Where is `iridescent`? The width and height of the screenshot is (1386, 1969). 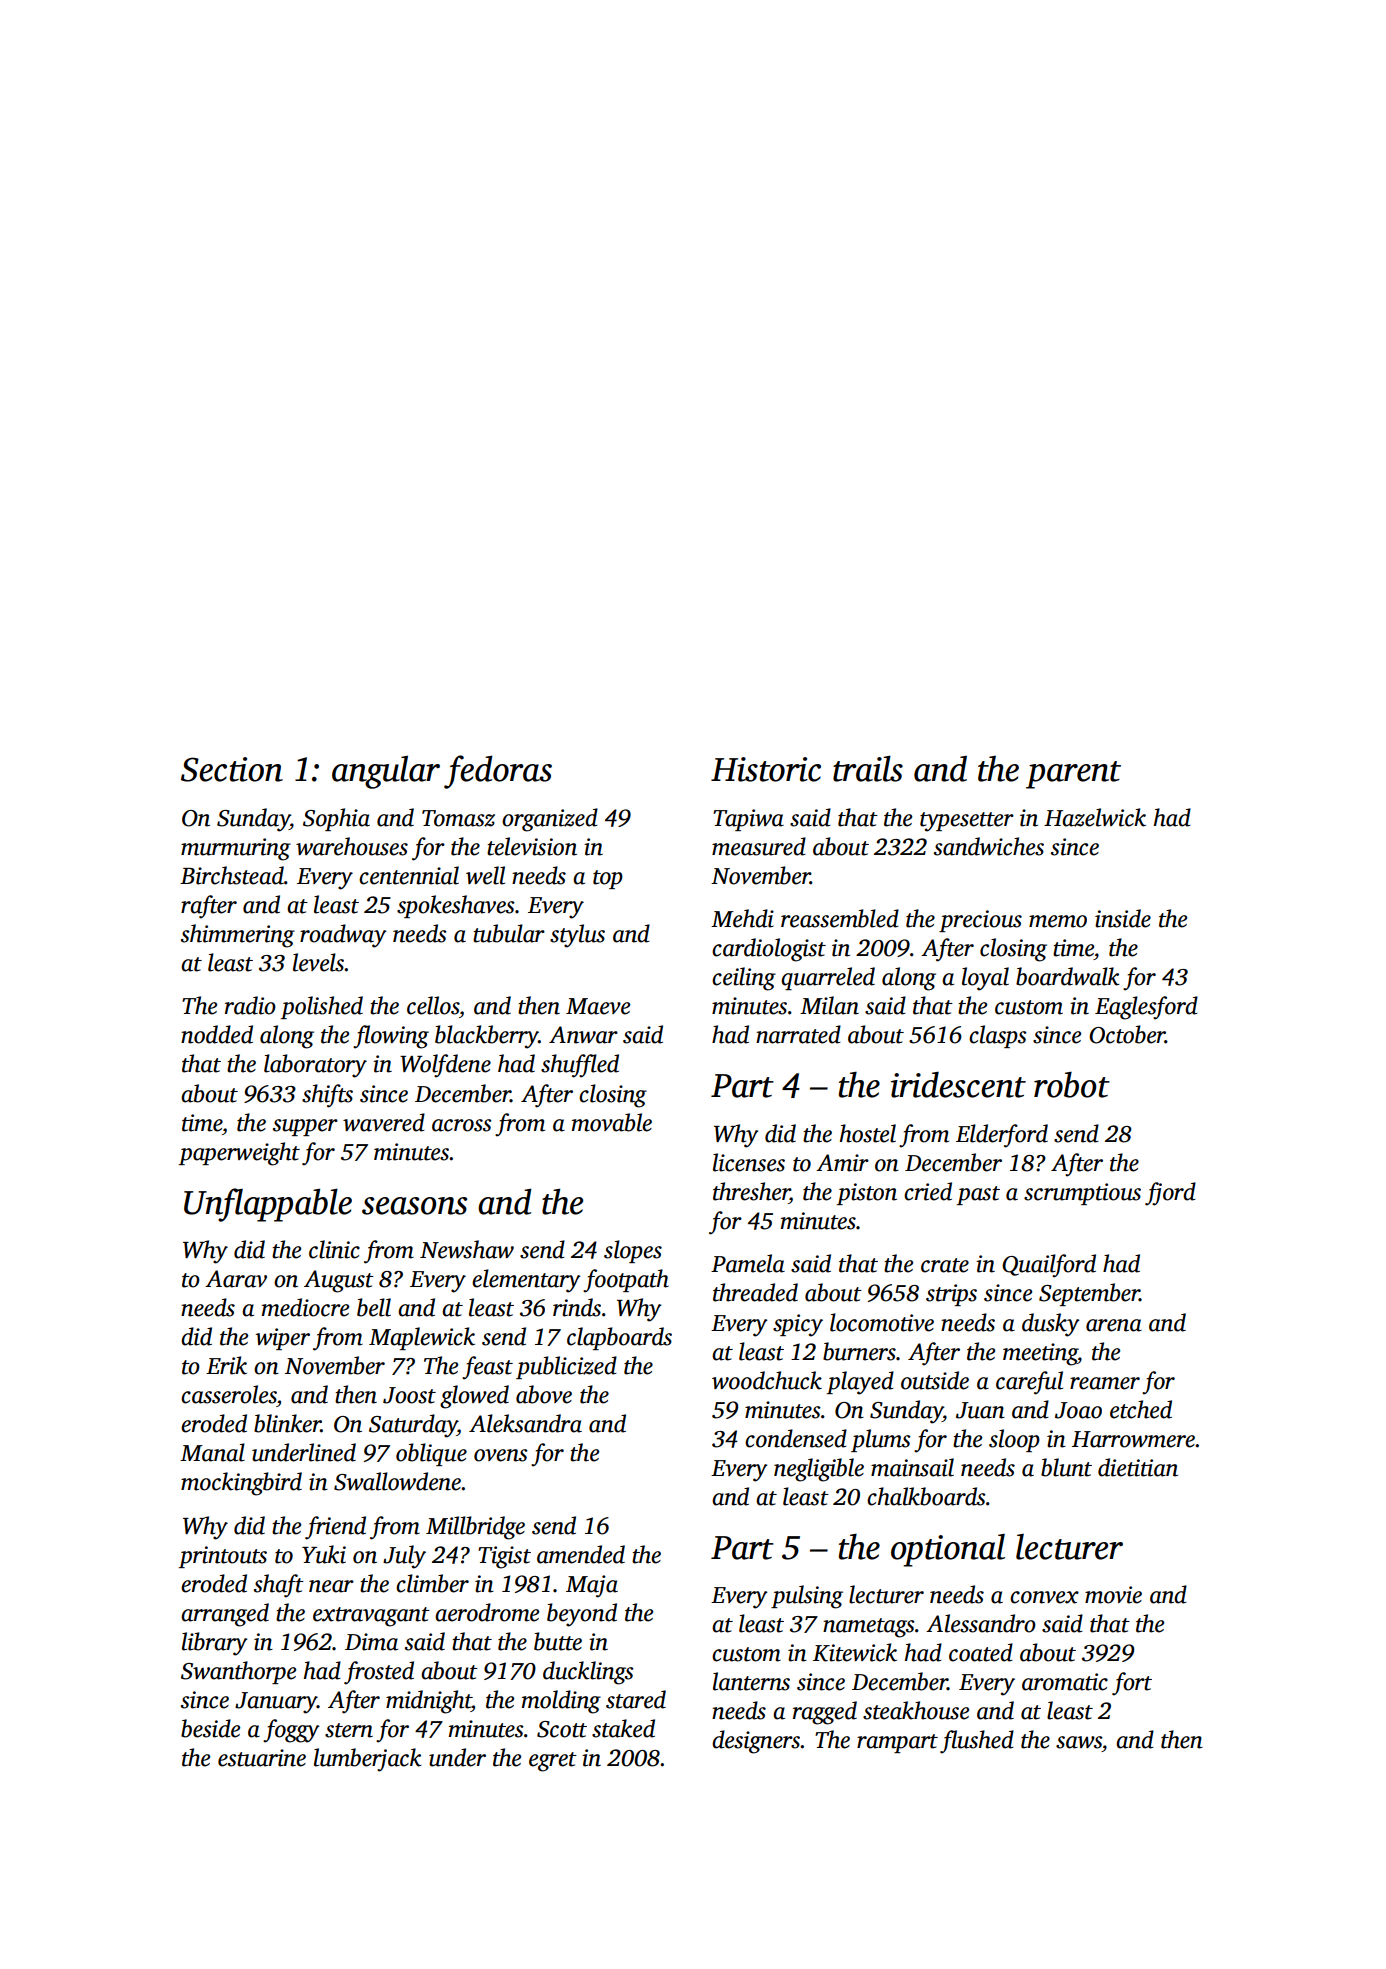 iridescent is located at coordinates (958, 1085).
